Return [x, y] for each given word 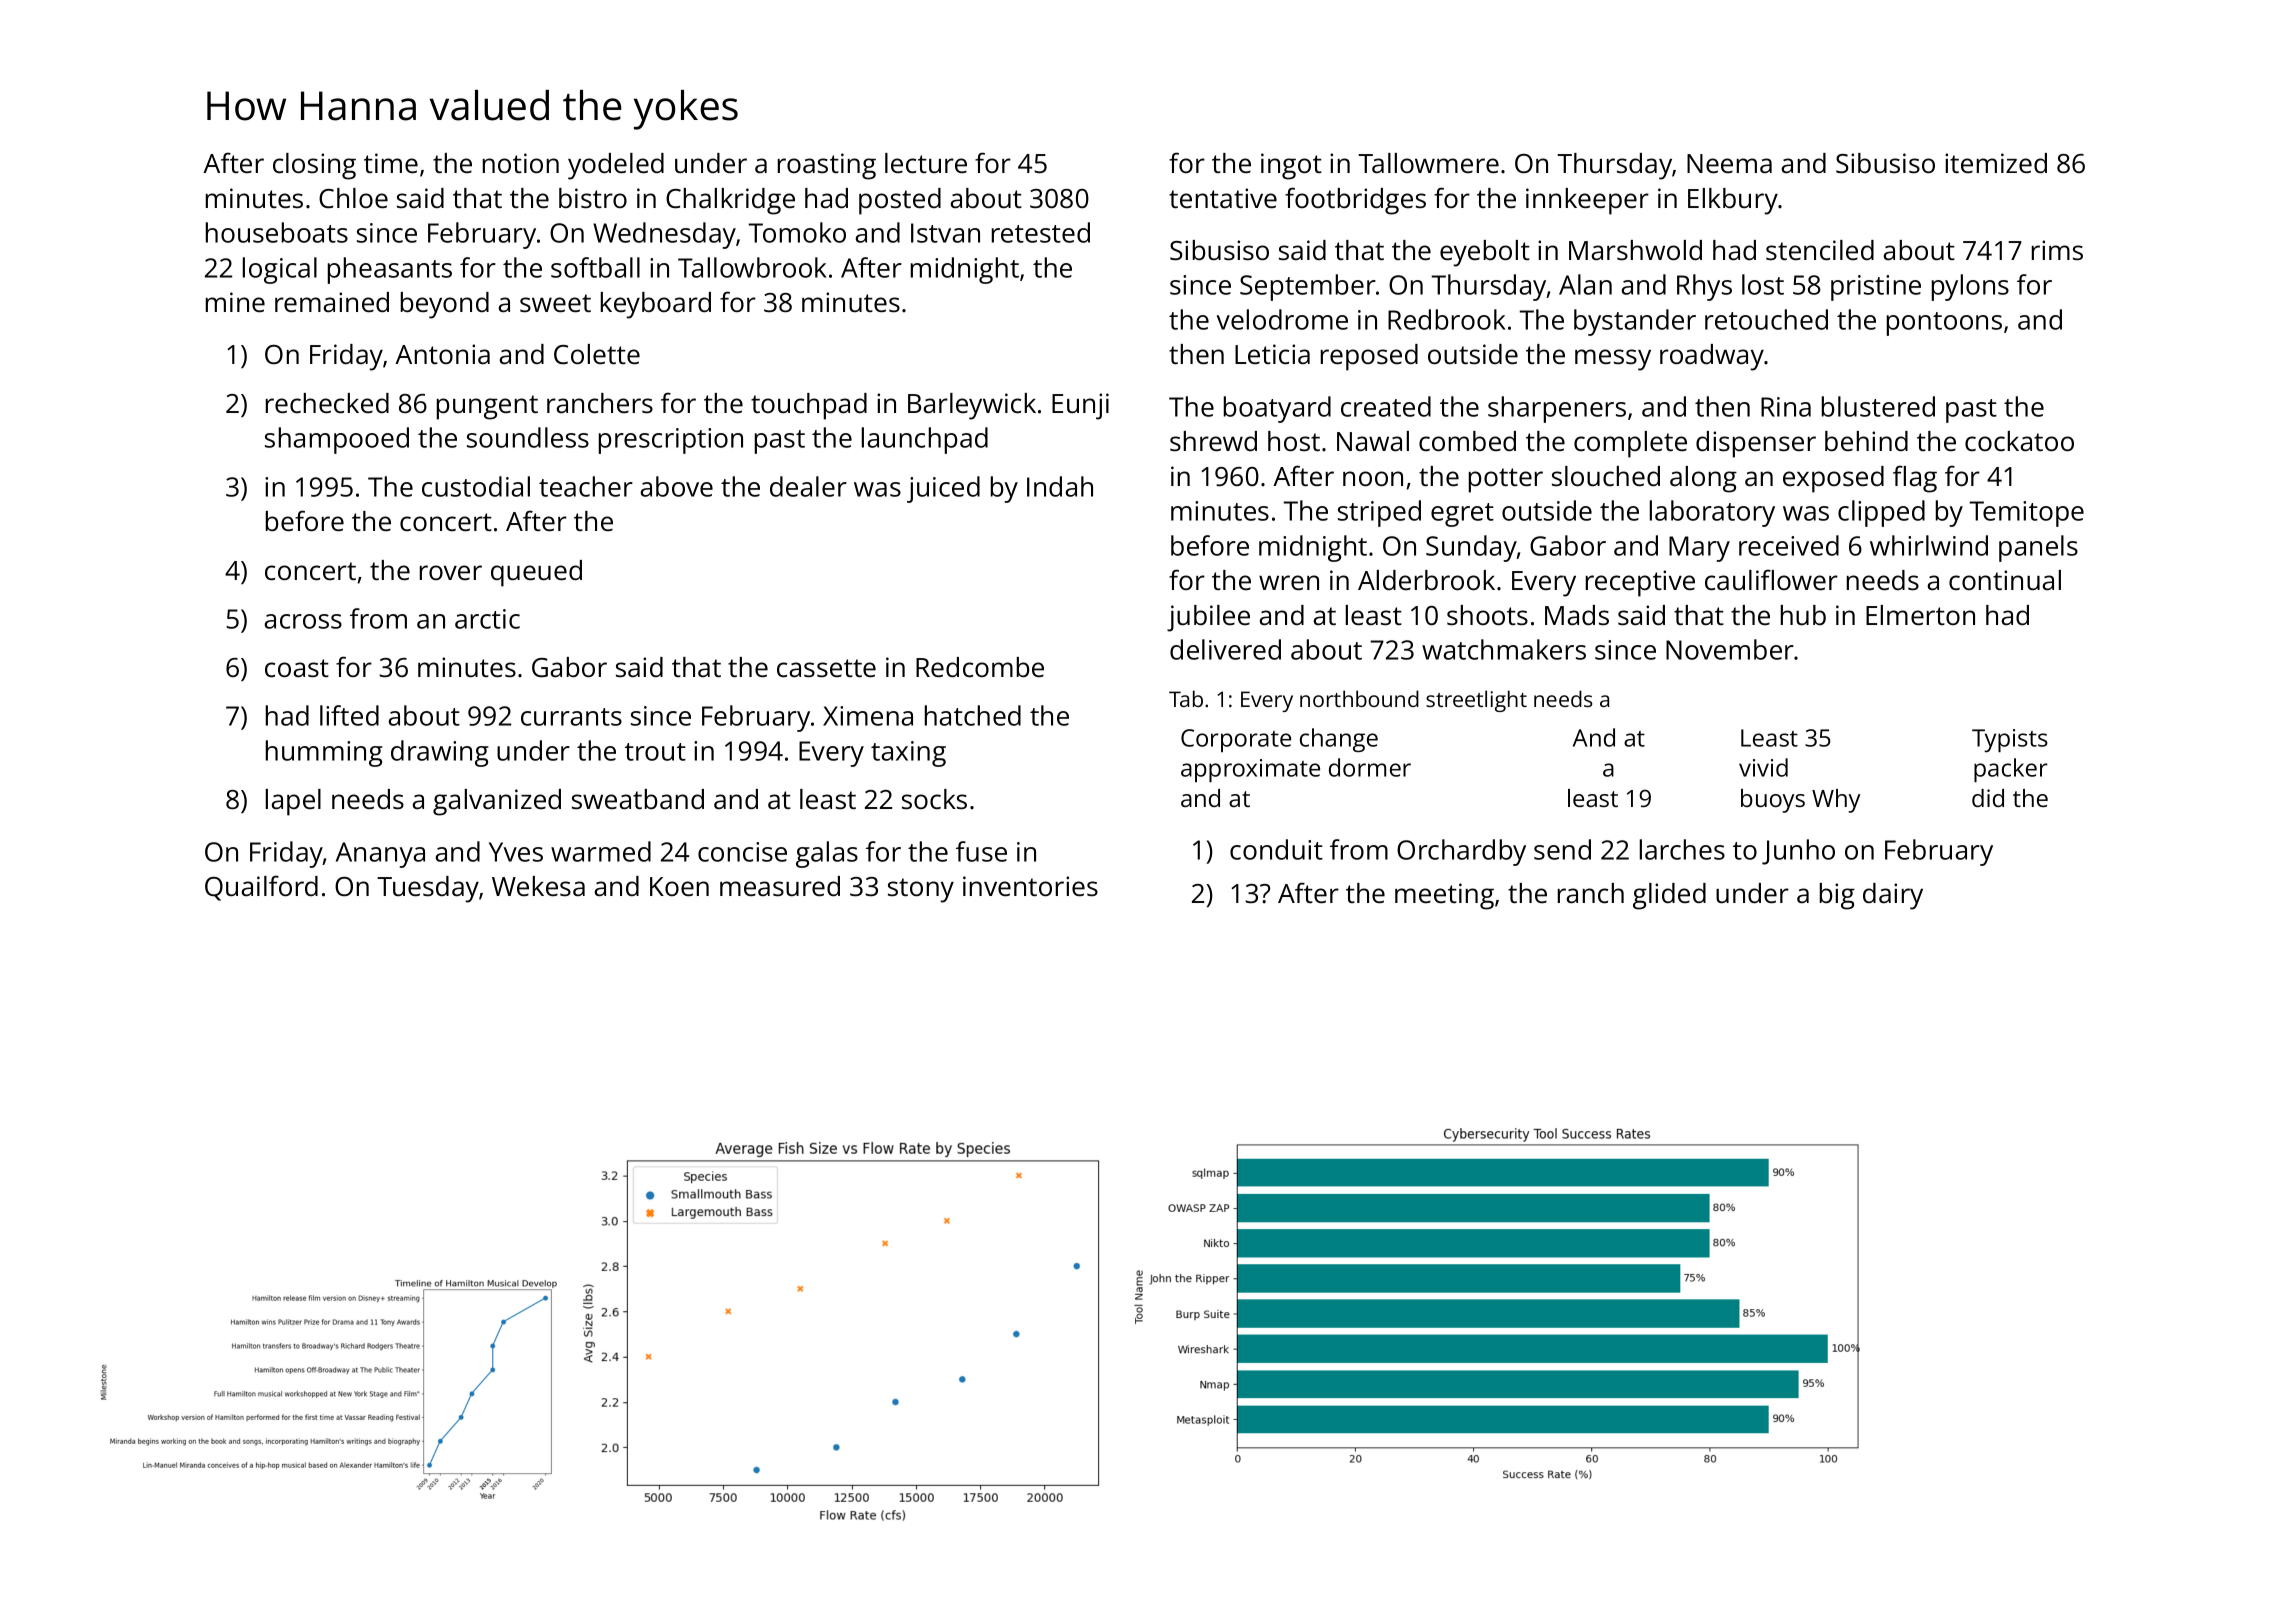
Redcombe [980, 667]
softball [595, 267]
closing [314, 166]
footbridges [1355, 201]
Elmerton [1920, 615]
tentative [1223, 198]
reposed [1369, 357]
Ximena [868, 716]
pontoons [1944, 324]
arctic [487, 619]
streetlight [1476, 701]
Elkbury [1733, 201]
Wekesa [538, 886]
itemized [1996, 163]
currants [571, 717]
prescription [671, 441]
